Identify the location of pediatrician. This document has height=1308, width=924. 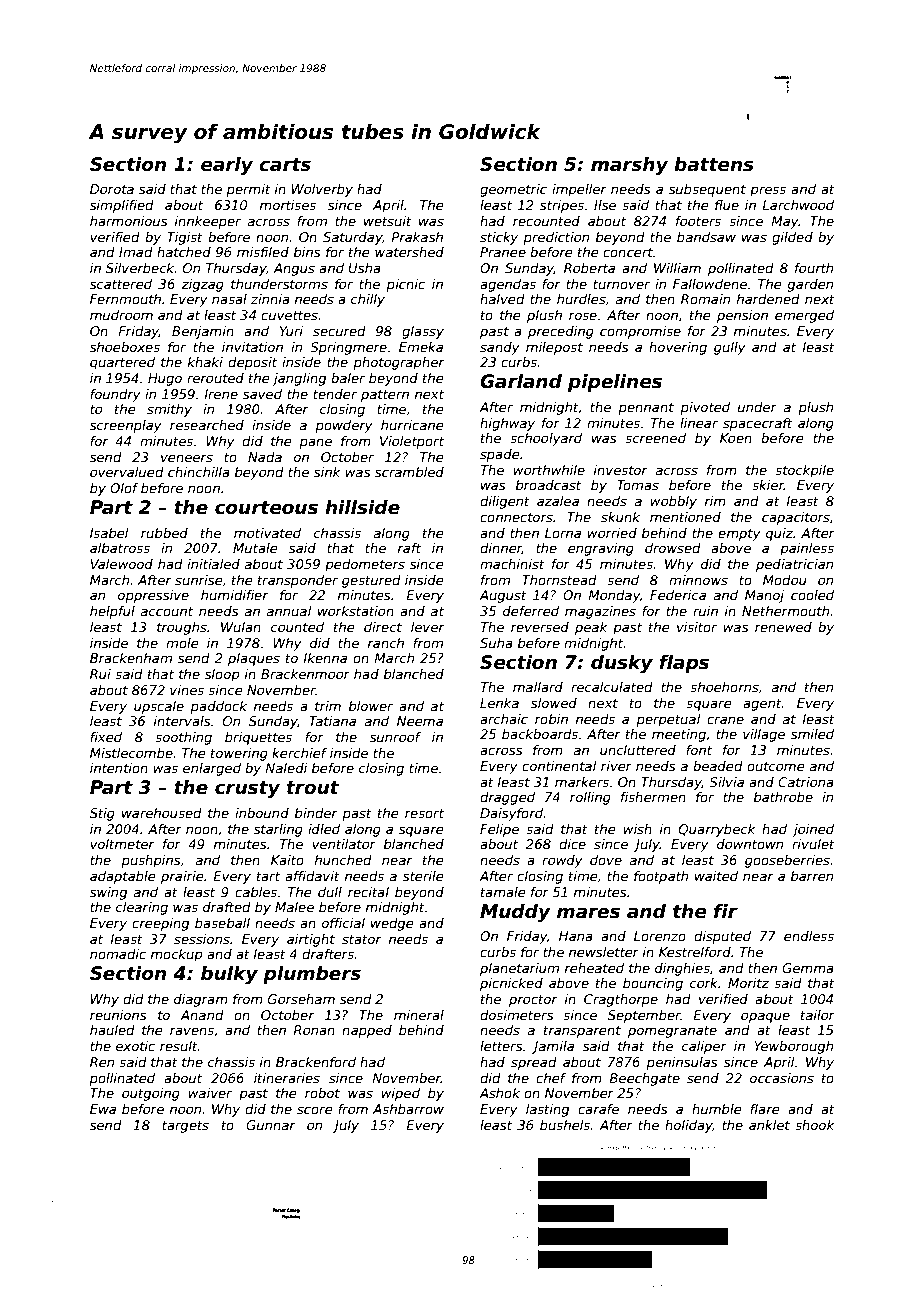
(794, 565).
